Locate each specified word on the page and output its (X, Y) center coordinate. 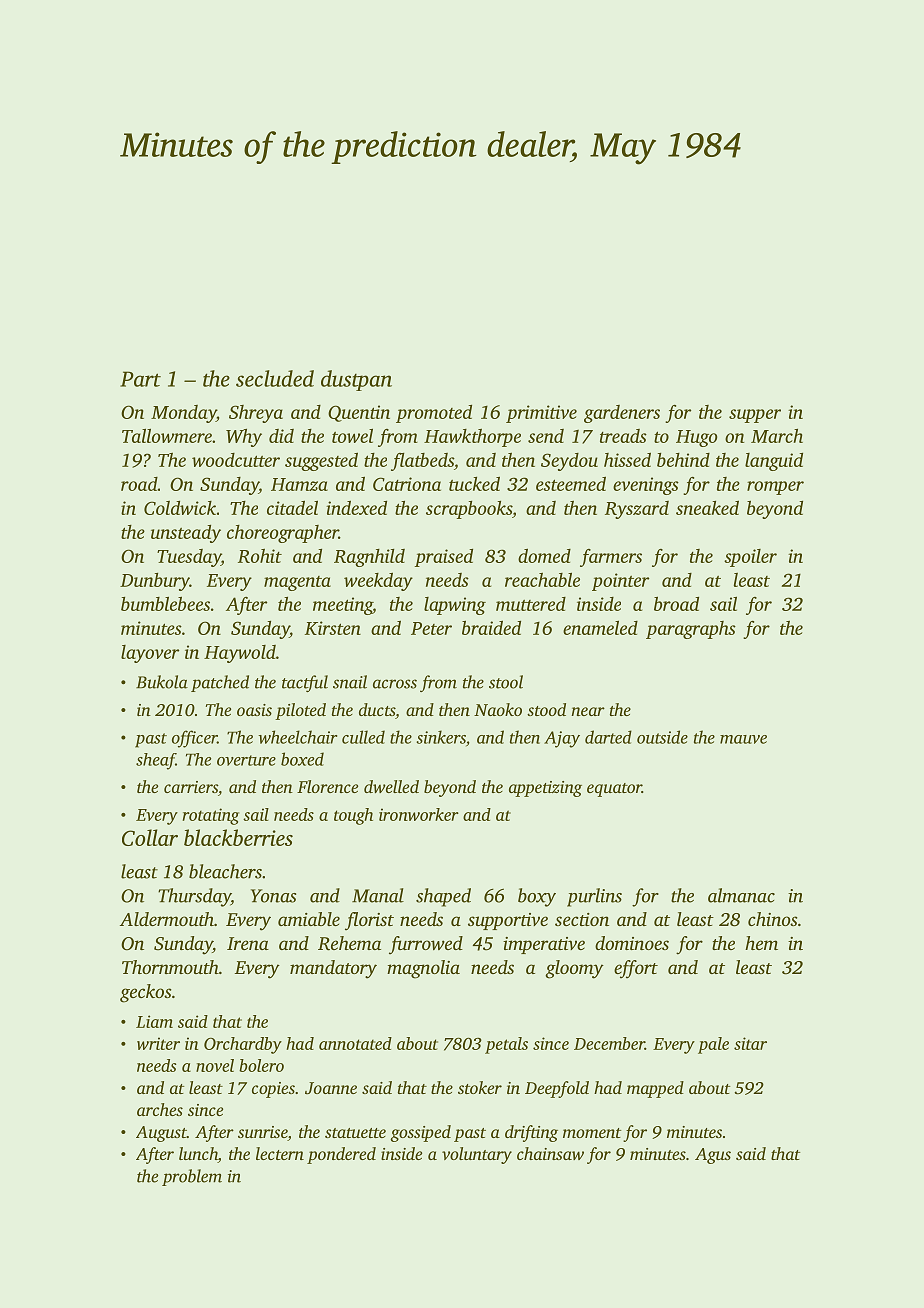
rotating (210, 816)
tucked (474, 483)
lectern (280, 1153)
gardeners (622, 414)
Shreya (256, 414)
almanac (741, 895)
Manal (378, 895)
